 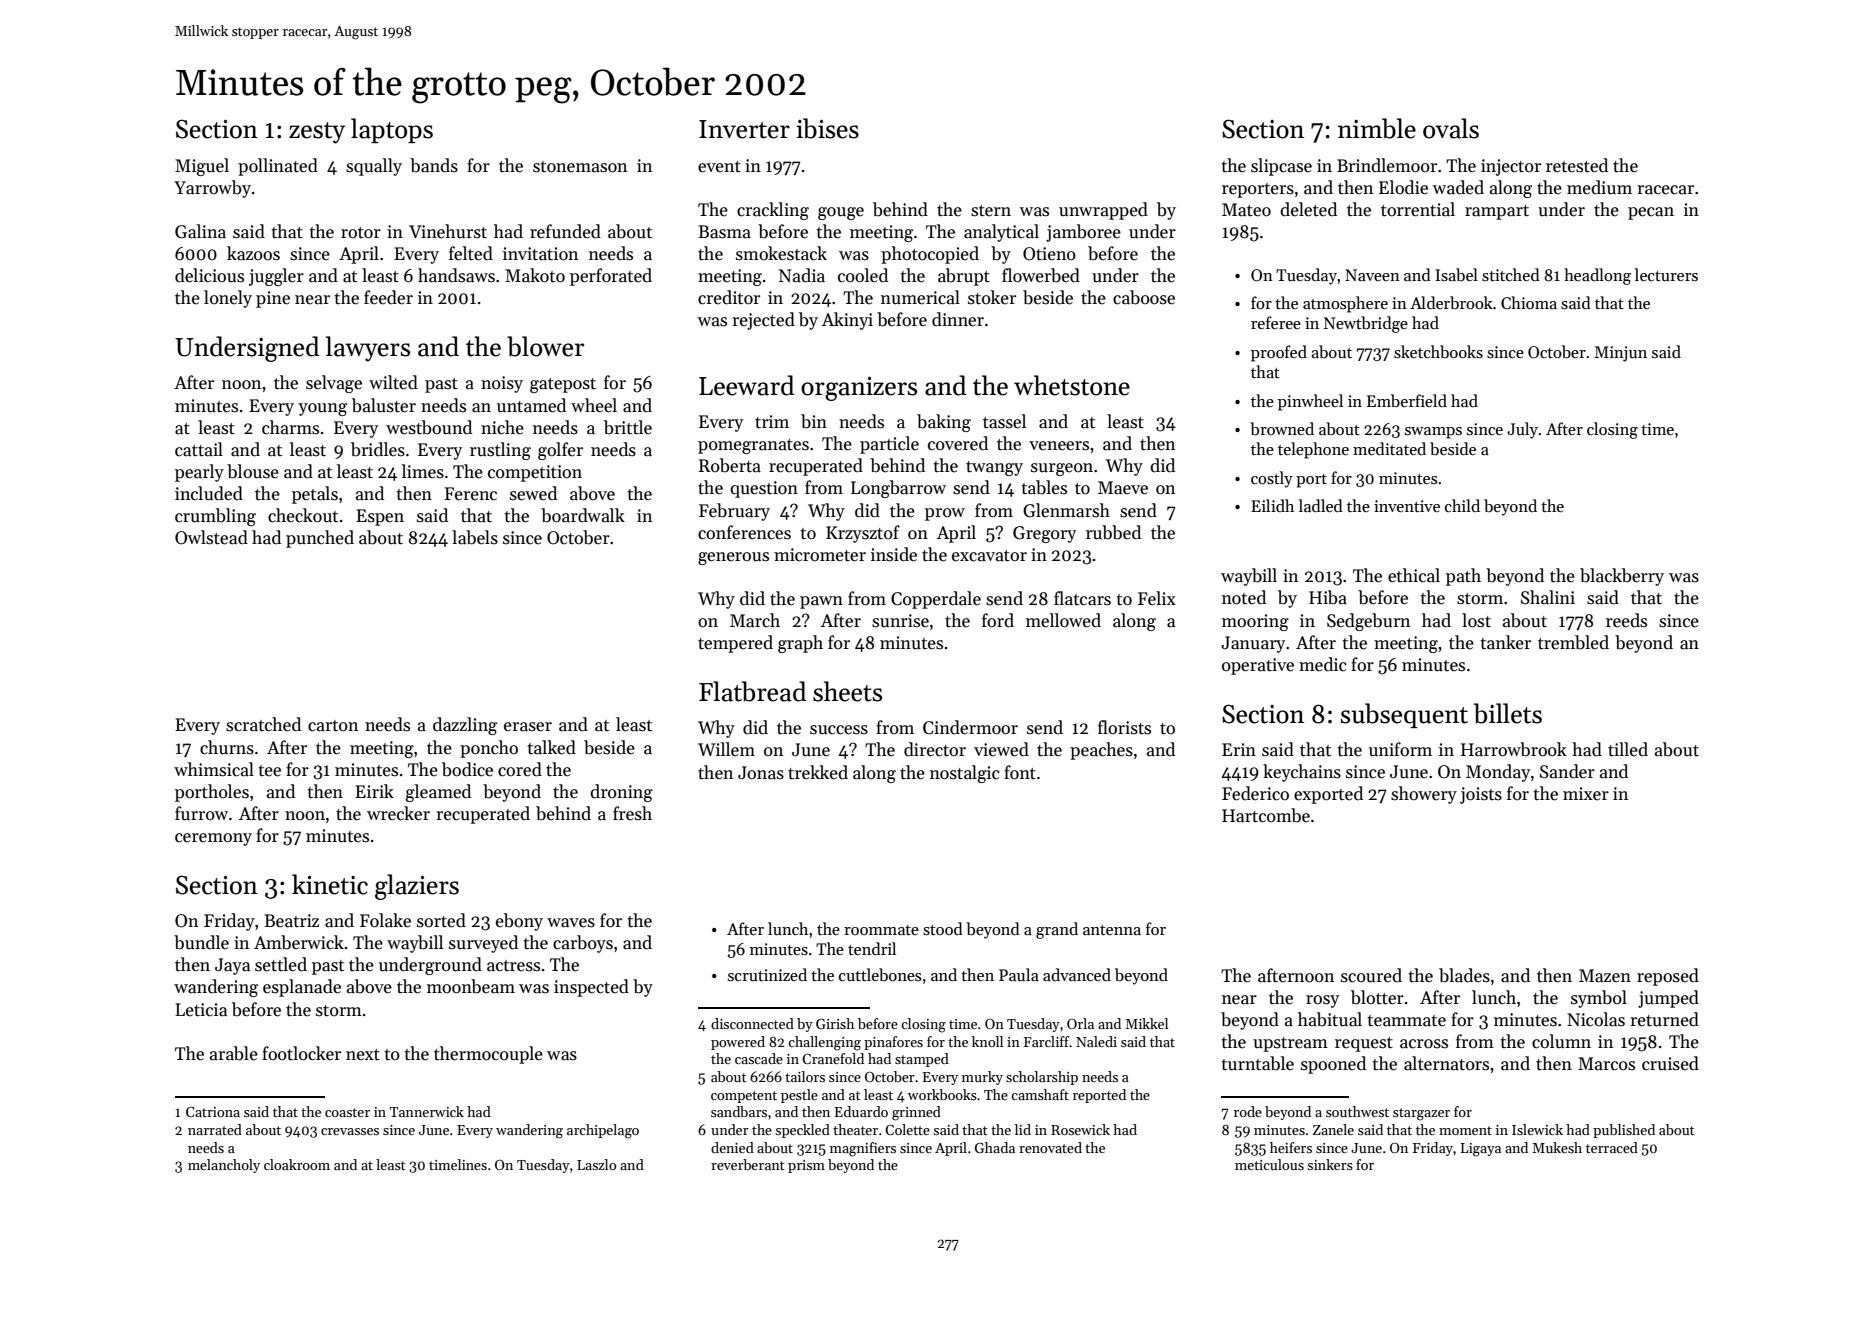 What do you see at coordinates (1072, 385) in the document?
I see `whetstone` at bounding box center [1072, 385].
